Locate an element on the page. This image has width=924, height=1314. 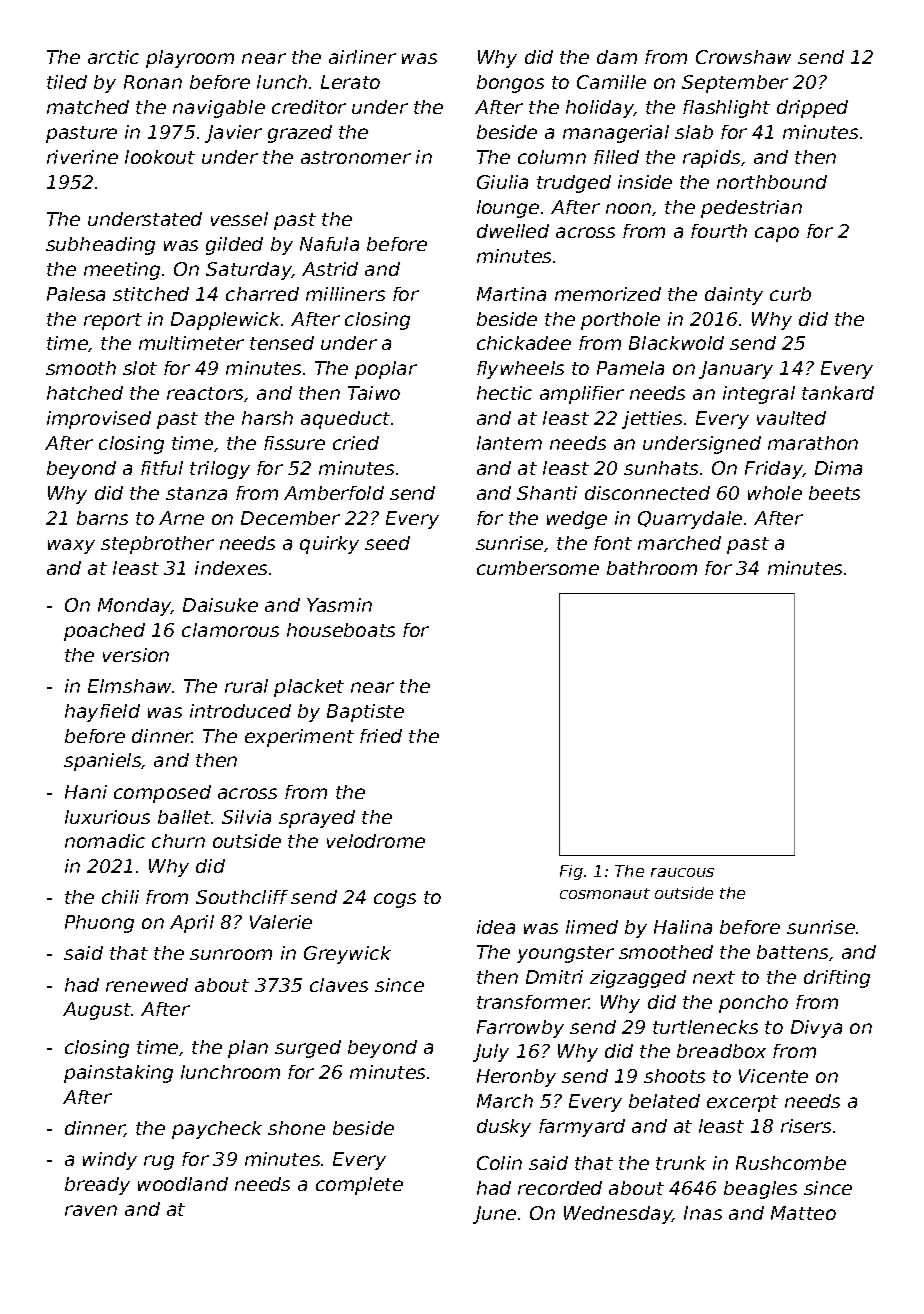
gilded is located at coordinates (234, 246).
